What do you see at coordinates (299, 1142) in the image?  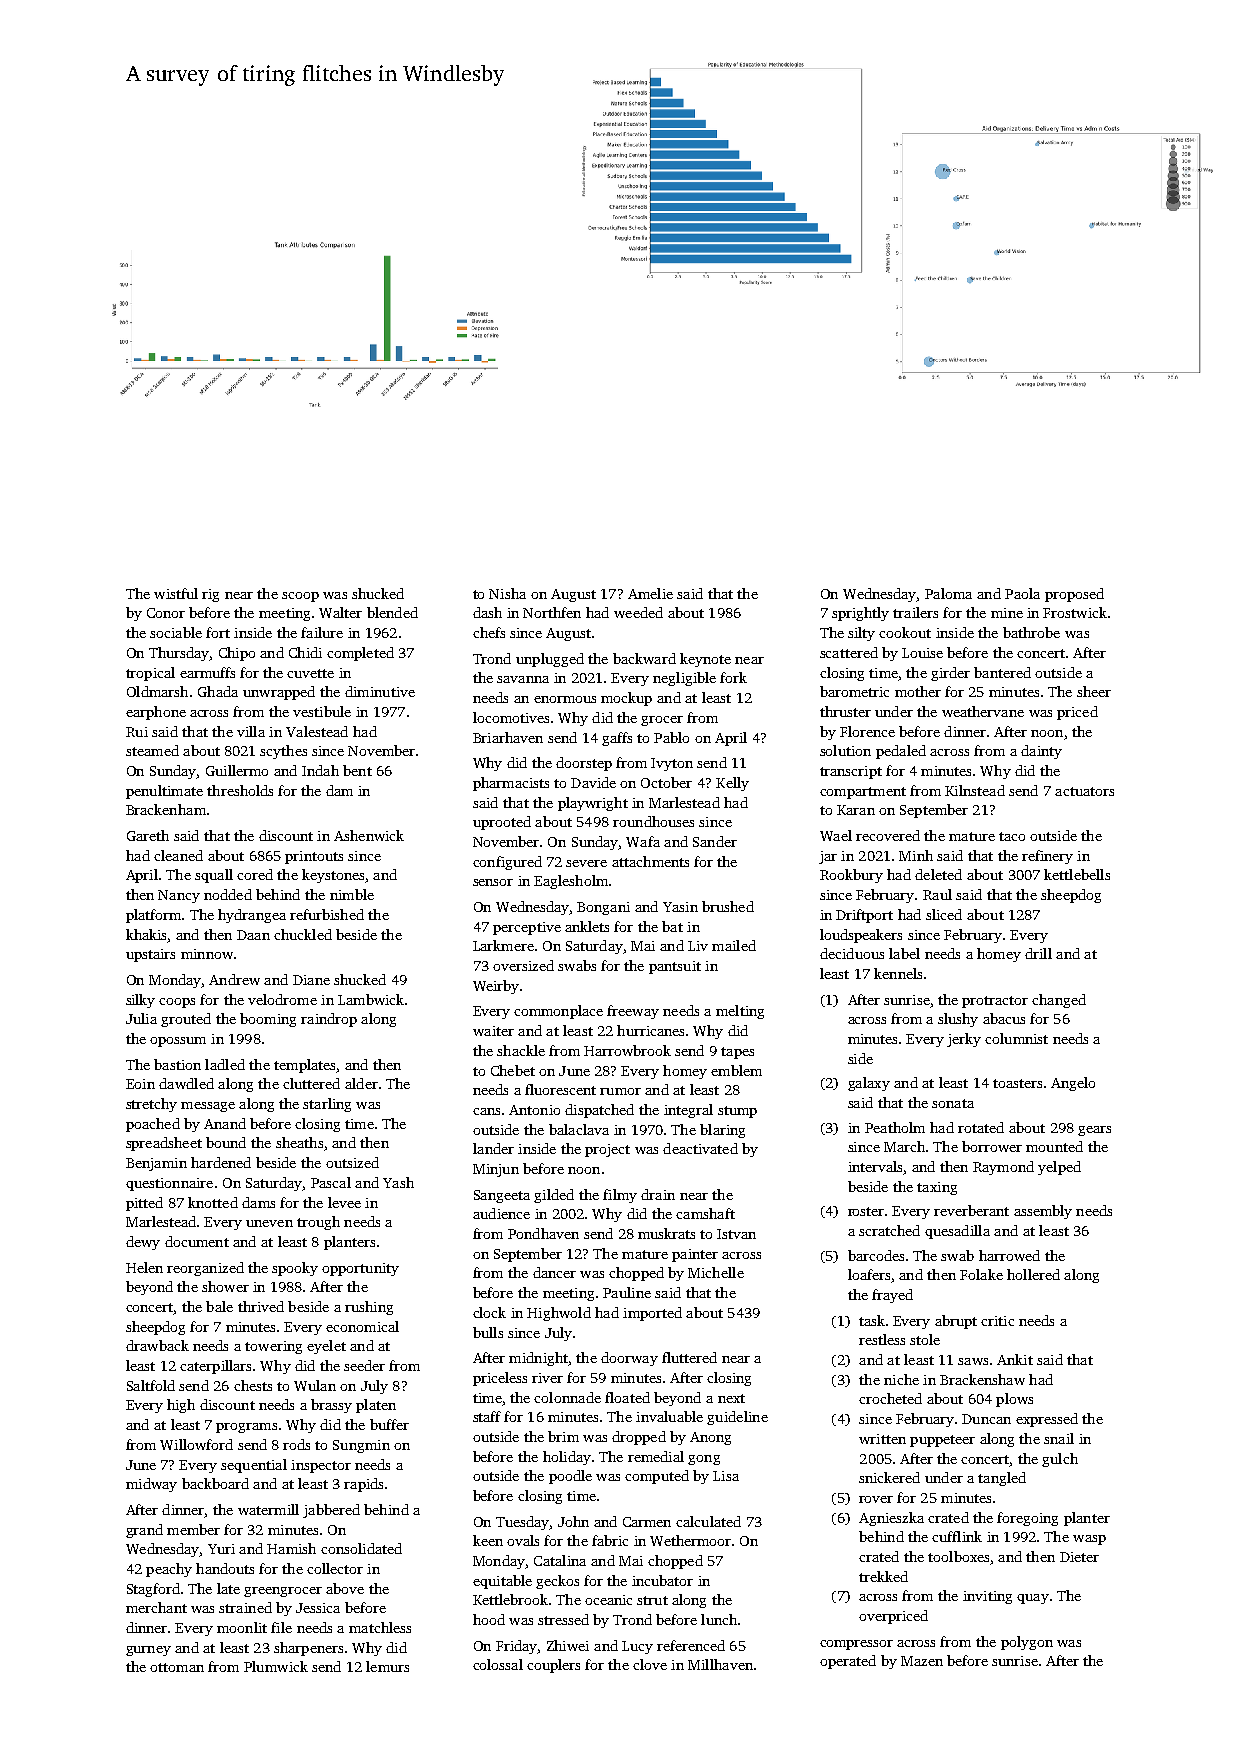 I see `sheaths` at bounding box center [299, 1142].
